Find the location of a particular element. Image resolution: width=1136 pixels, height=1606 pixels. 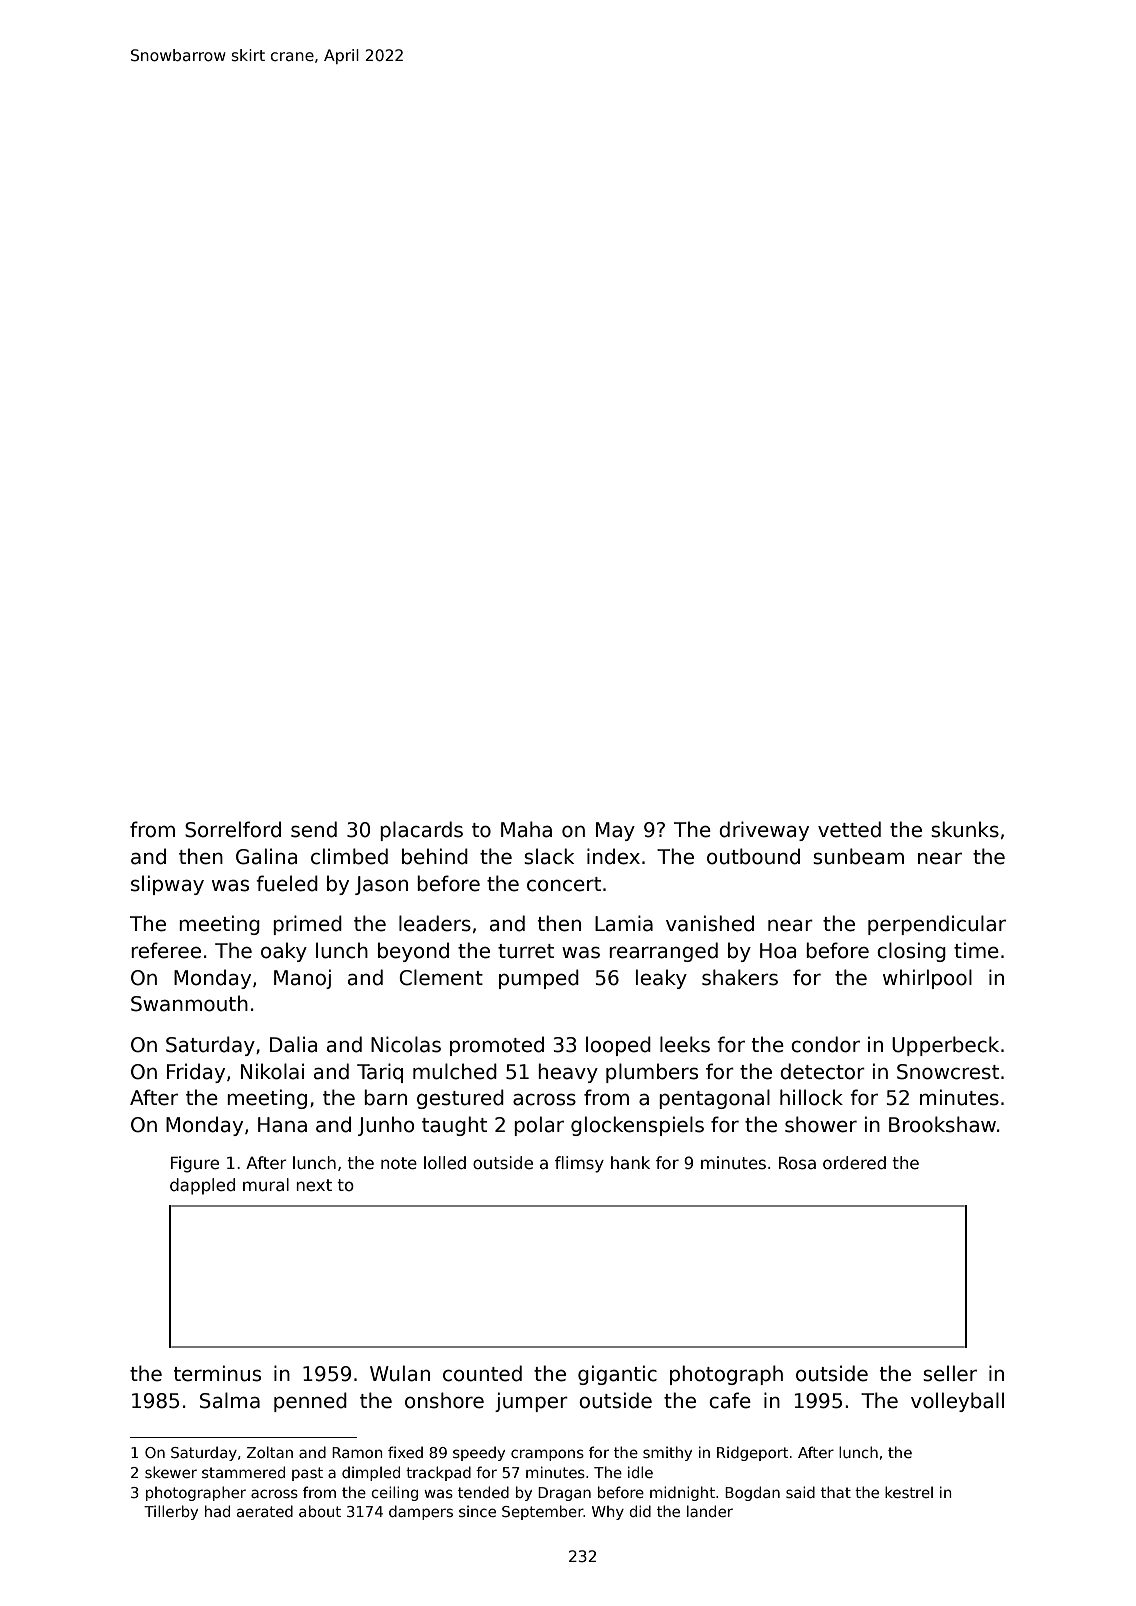

hank is located at coordinates (630, 1162).
